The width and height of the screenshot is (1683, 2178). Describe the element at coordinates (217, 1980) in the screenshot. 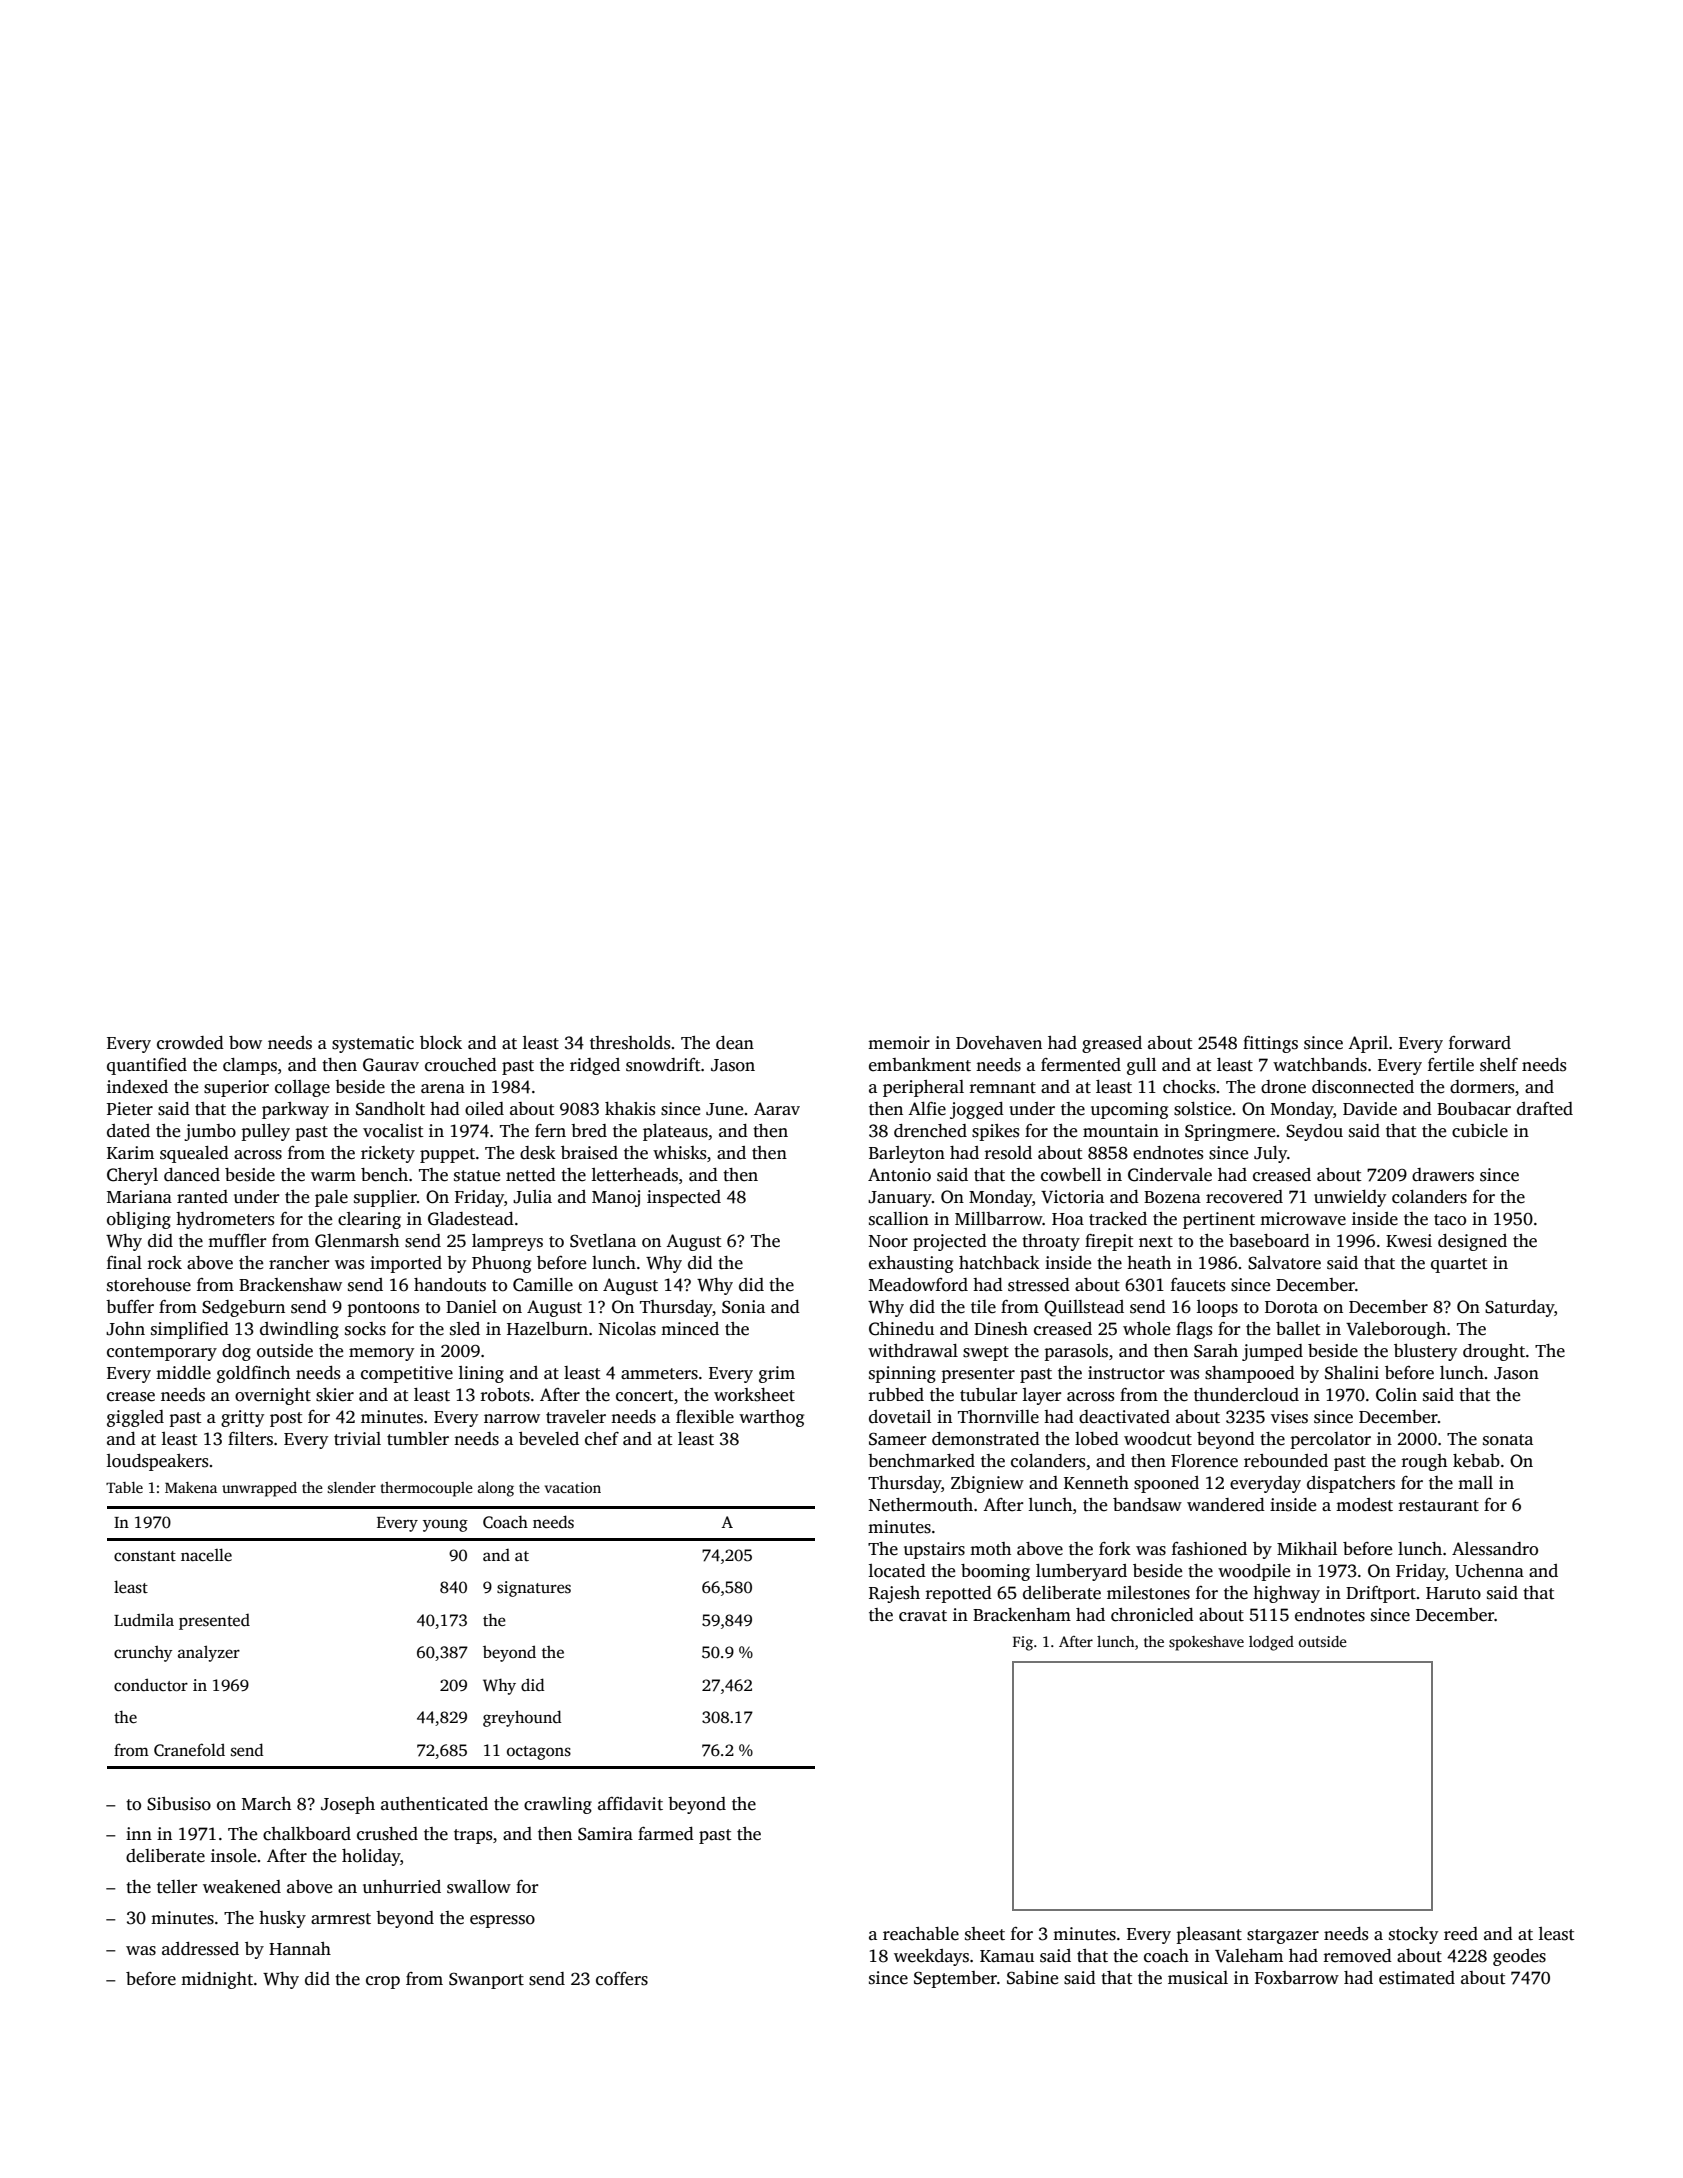

I see `midnight` at that location.
